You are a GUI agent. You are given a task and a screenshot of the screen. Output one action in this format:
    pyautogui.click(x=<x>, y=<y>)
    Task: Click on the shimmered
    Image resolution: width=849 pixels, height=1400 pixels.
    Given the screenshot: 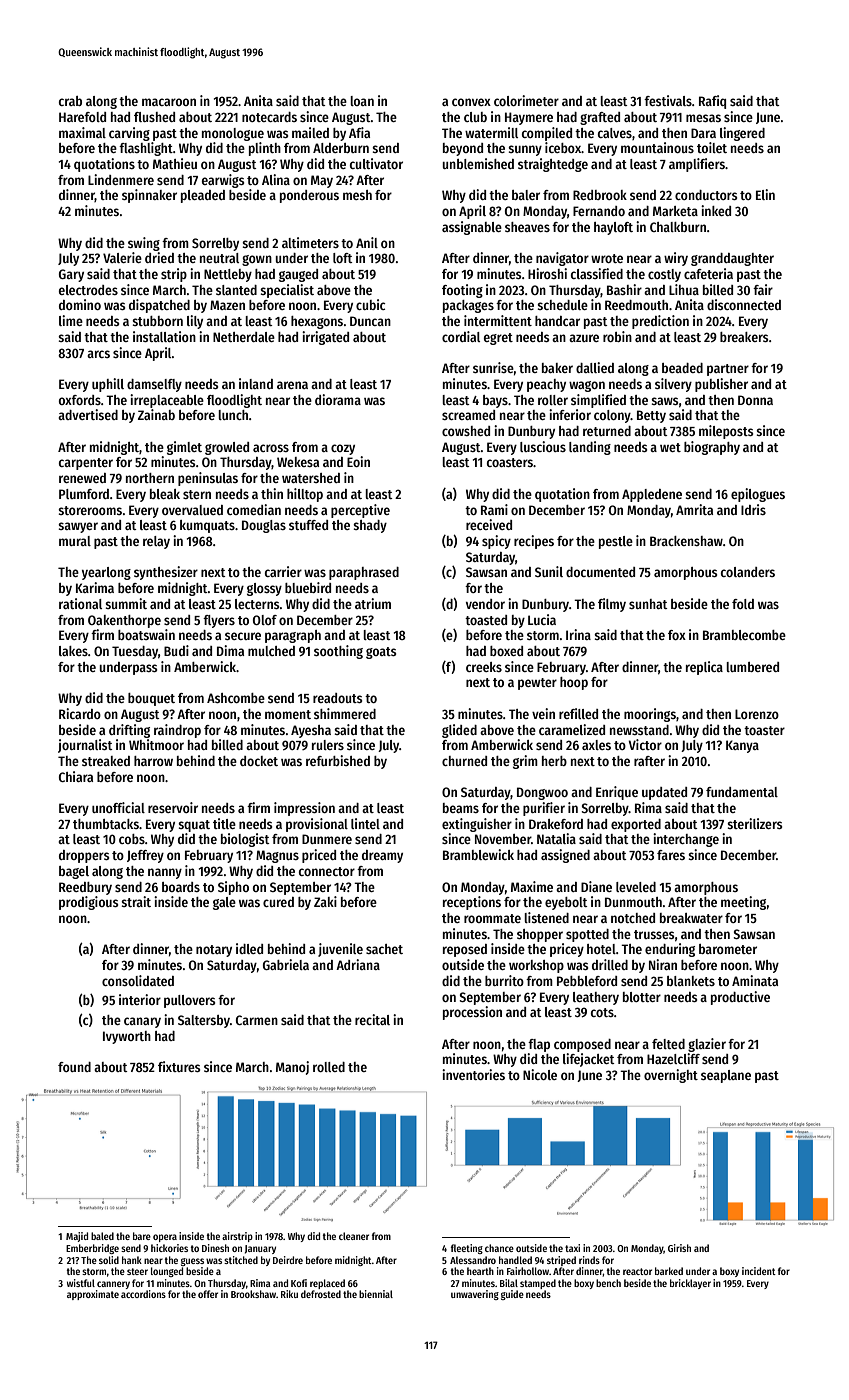 What is the action you would take?
    pyautogui.click(x=345, y=713)
